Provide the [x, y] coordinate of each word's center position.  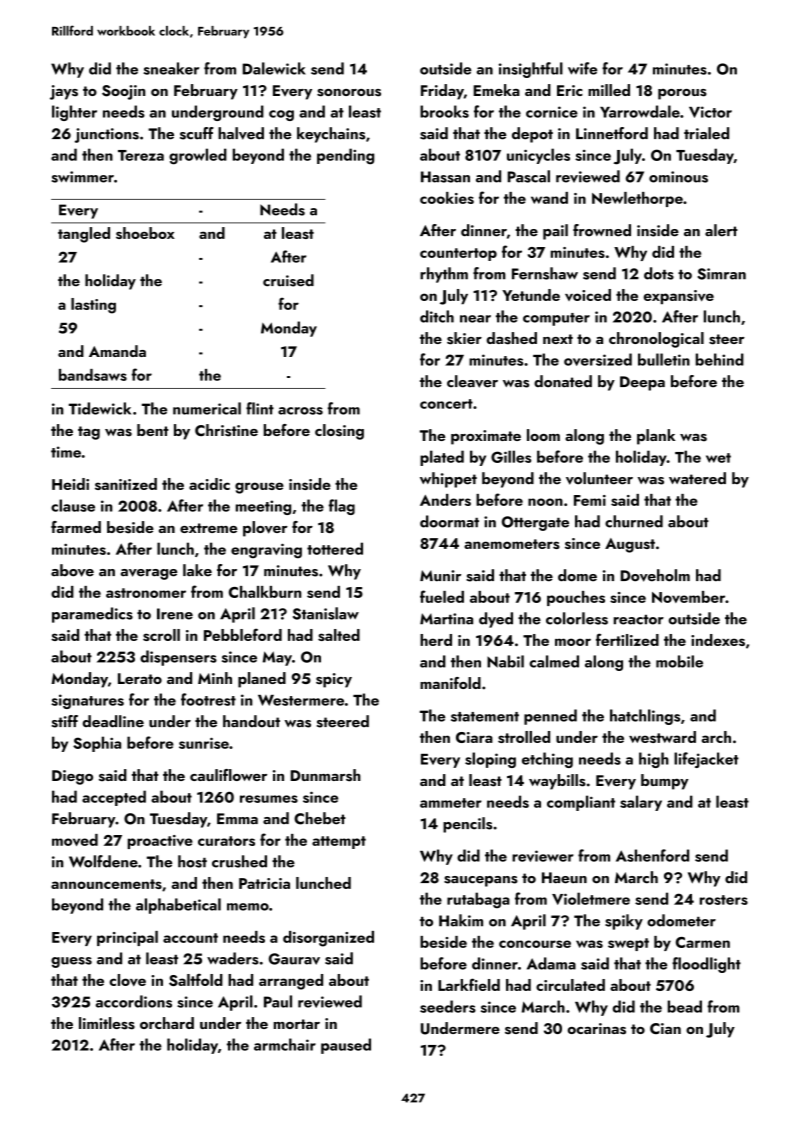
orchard [167, 1023]
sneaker [171, 68]
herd [436, 640]
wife [582, 68]
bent [153, 430]
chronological [656, 340]
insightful [531, 70]
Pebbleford [243, 634]
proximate [486, 437]
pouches [576, 598]
